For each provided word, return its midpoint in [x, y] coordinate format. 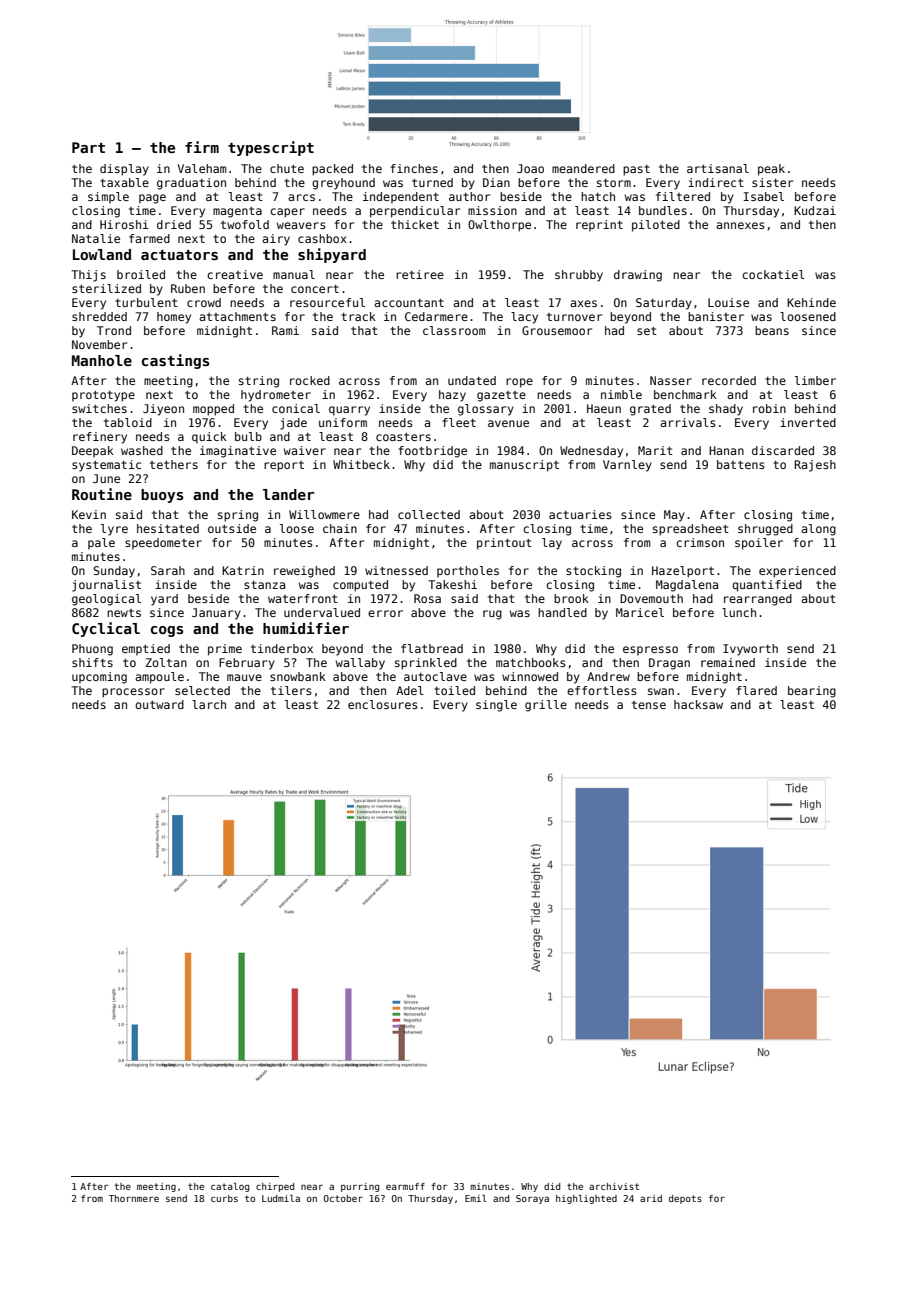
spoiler [759, 544]
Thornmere [134, 1198]
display [124, 170]
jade [293, 424]
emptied [146, 649]
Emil [476, 1198]
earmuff [405, 1186]
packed [332, 170]
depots [685, 1199]
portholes [468, 571]
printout [504, 544]
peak [771, 170]
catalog [230, 1187]
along [818, 530]
